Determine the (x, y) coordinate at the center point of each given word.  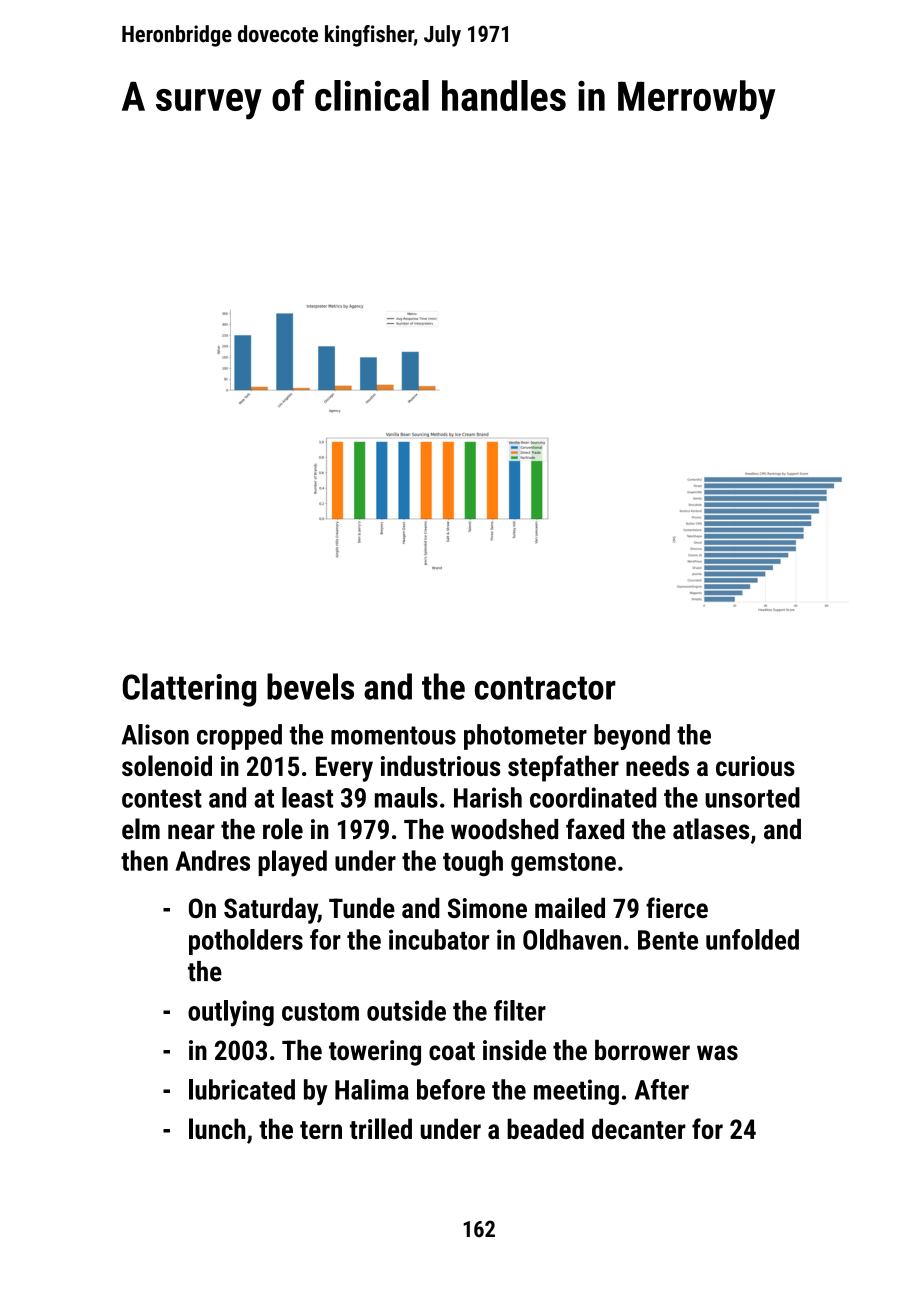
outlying (231, 1013)
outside (406, 1010)
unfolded (752, 939)
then (144, 860)
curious (755, 766)
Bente (668, 940)
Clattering (189, 690)
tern (321, 1130)
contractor (545, 688)
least (307, 797)
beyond (632, 737)
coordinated (593, 797)
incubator (439, 939)
